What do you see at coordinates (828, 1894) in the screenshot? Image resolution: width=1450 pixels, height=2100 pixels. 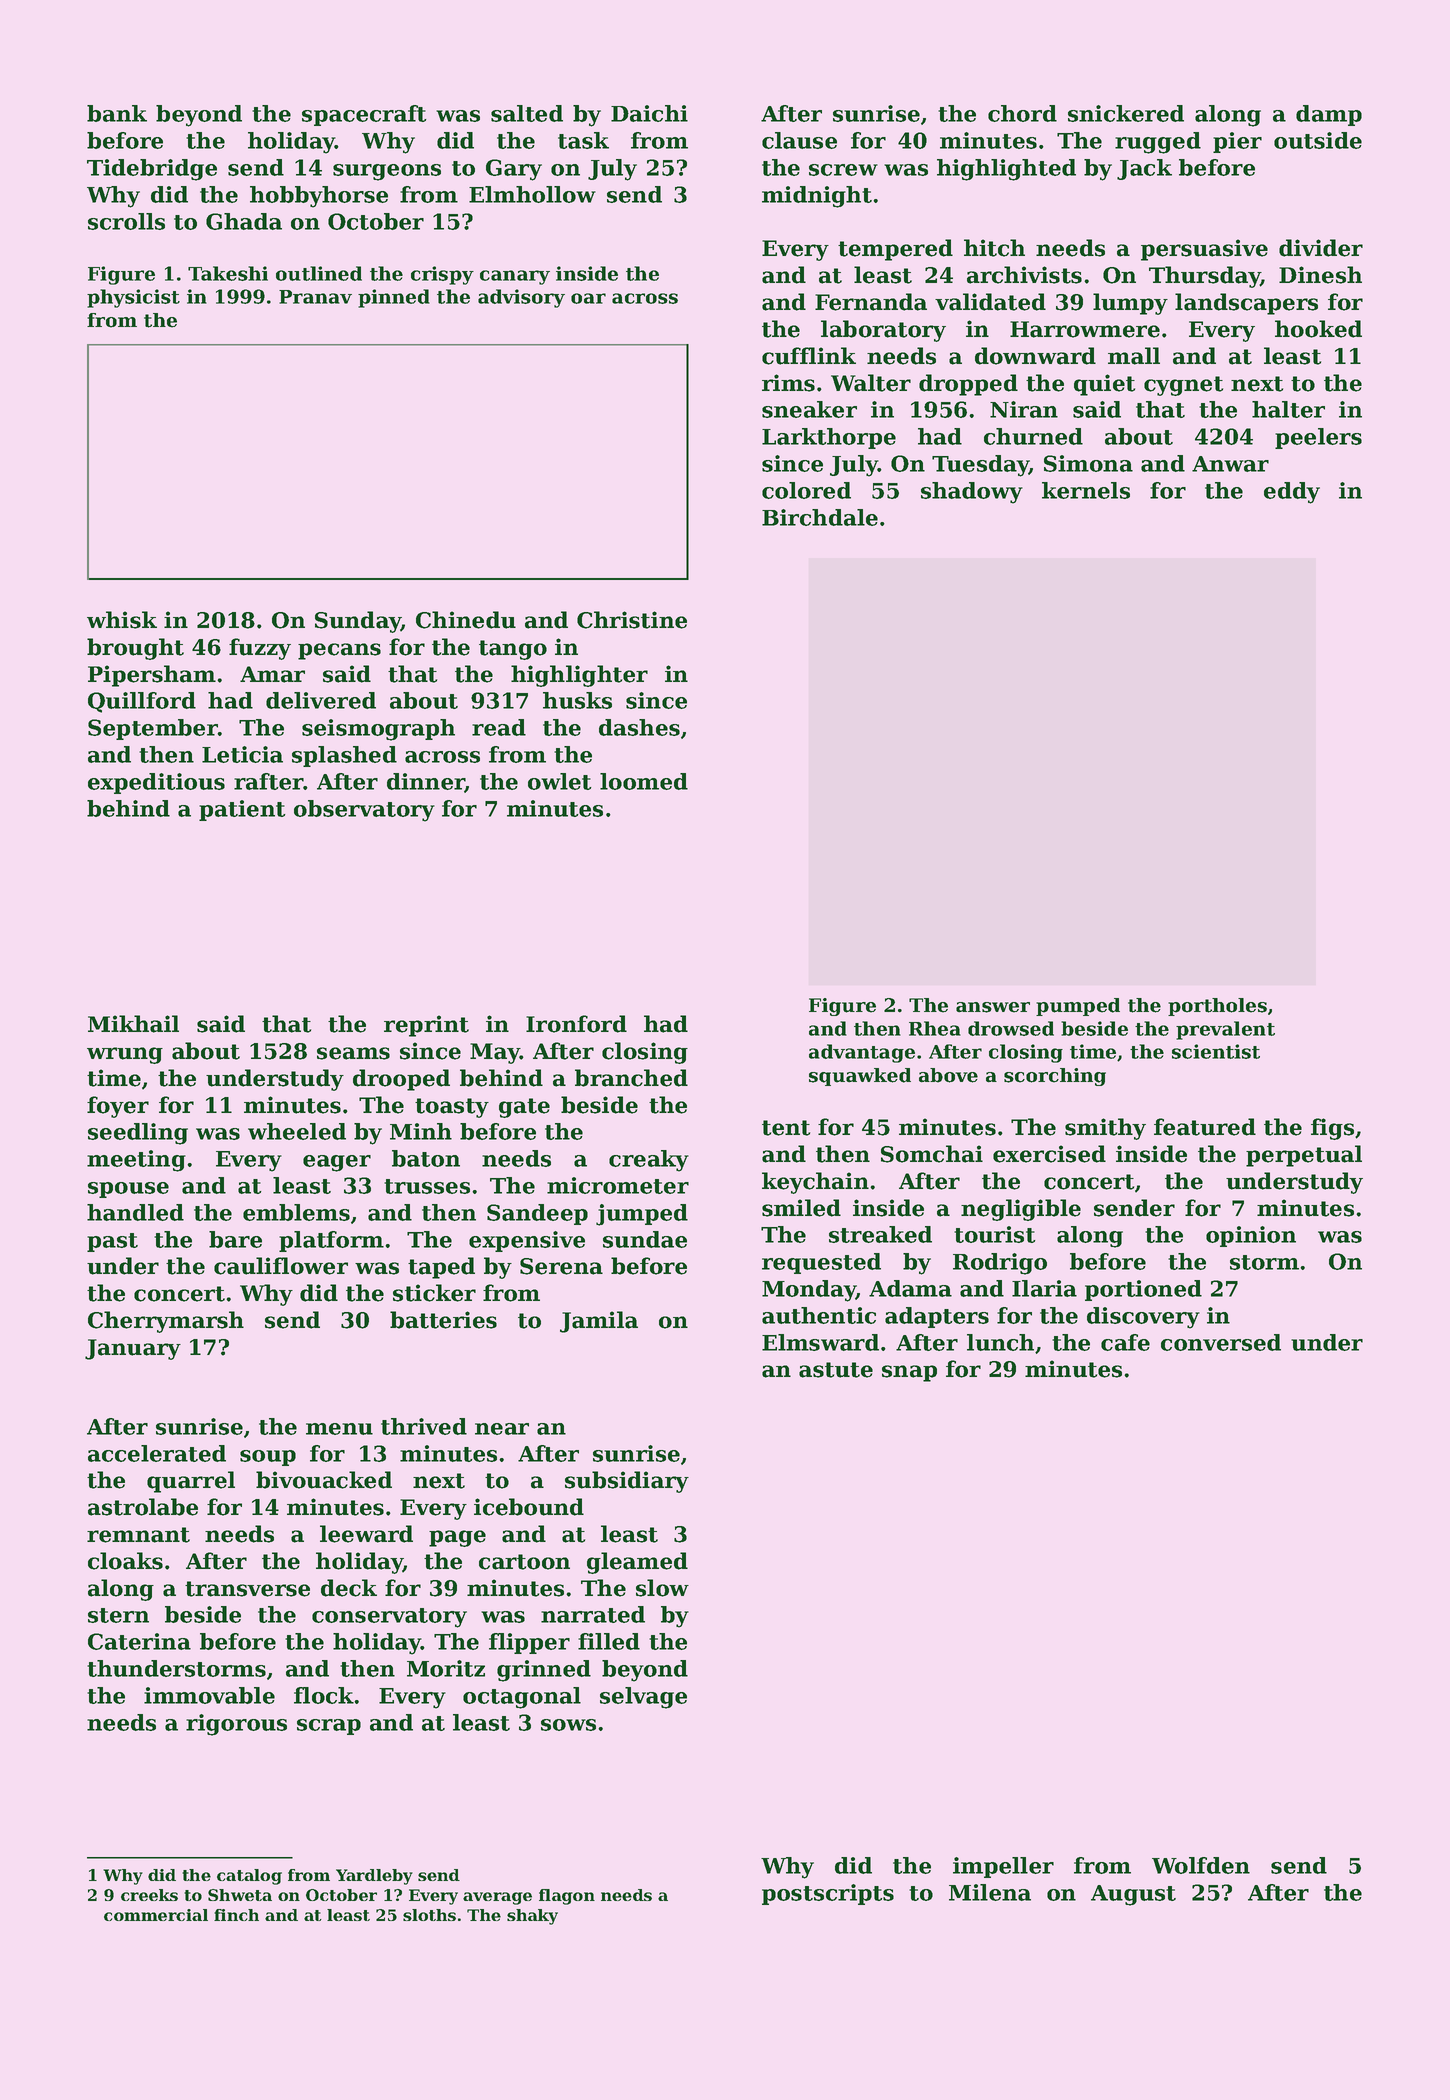 I see `postscripts` at bounding box center [828, 1894].
